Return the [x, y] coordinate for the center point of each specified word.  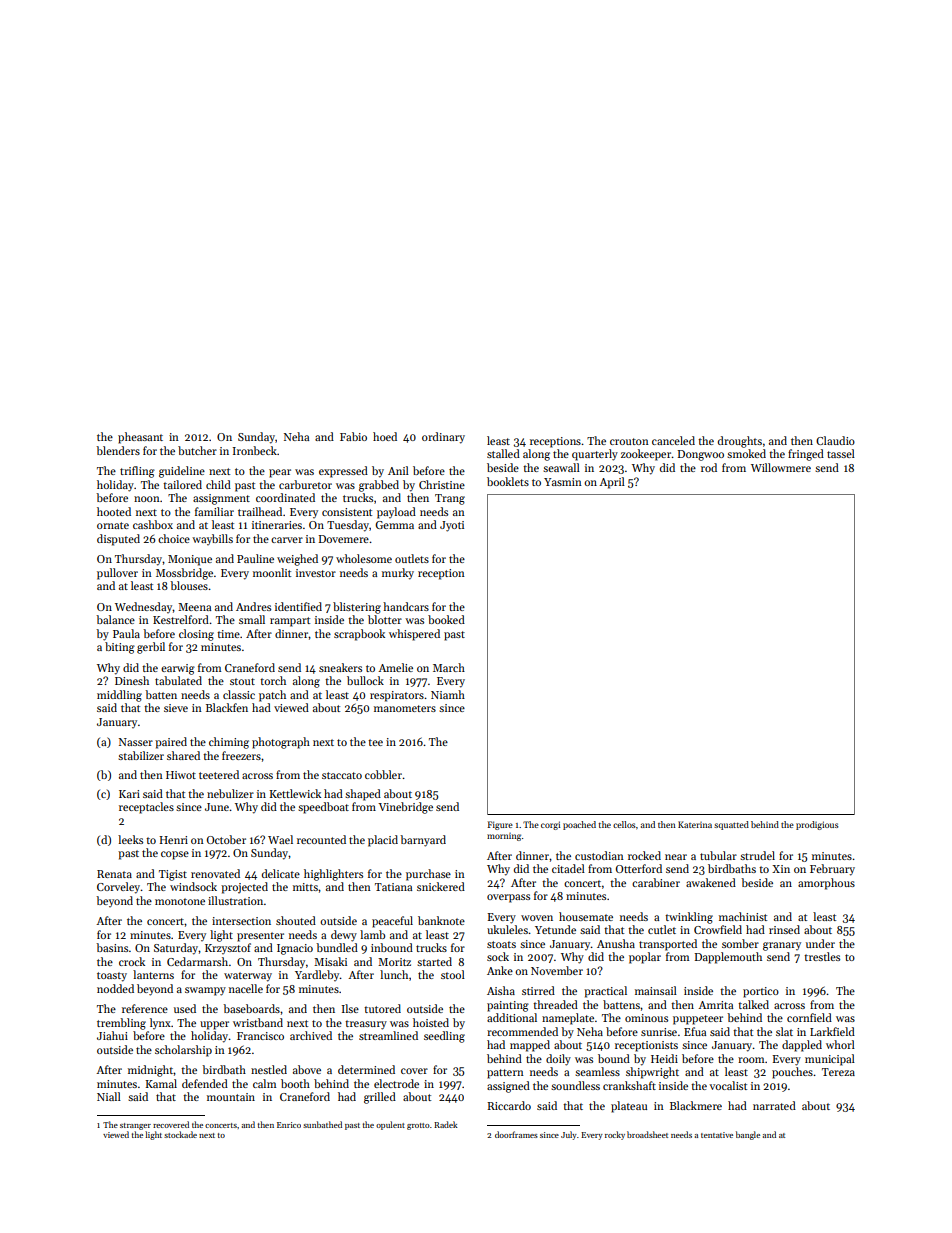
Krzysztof [228, 948]
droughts [740, 442]
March [449, 667]
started [434, 961]
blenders [118, 450]
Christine [442, 484]
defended [205, 1083]
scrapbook [359, 635]
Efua [695, 1031]
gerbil [151, 648]
